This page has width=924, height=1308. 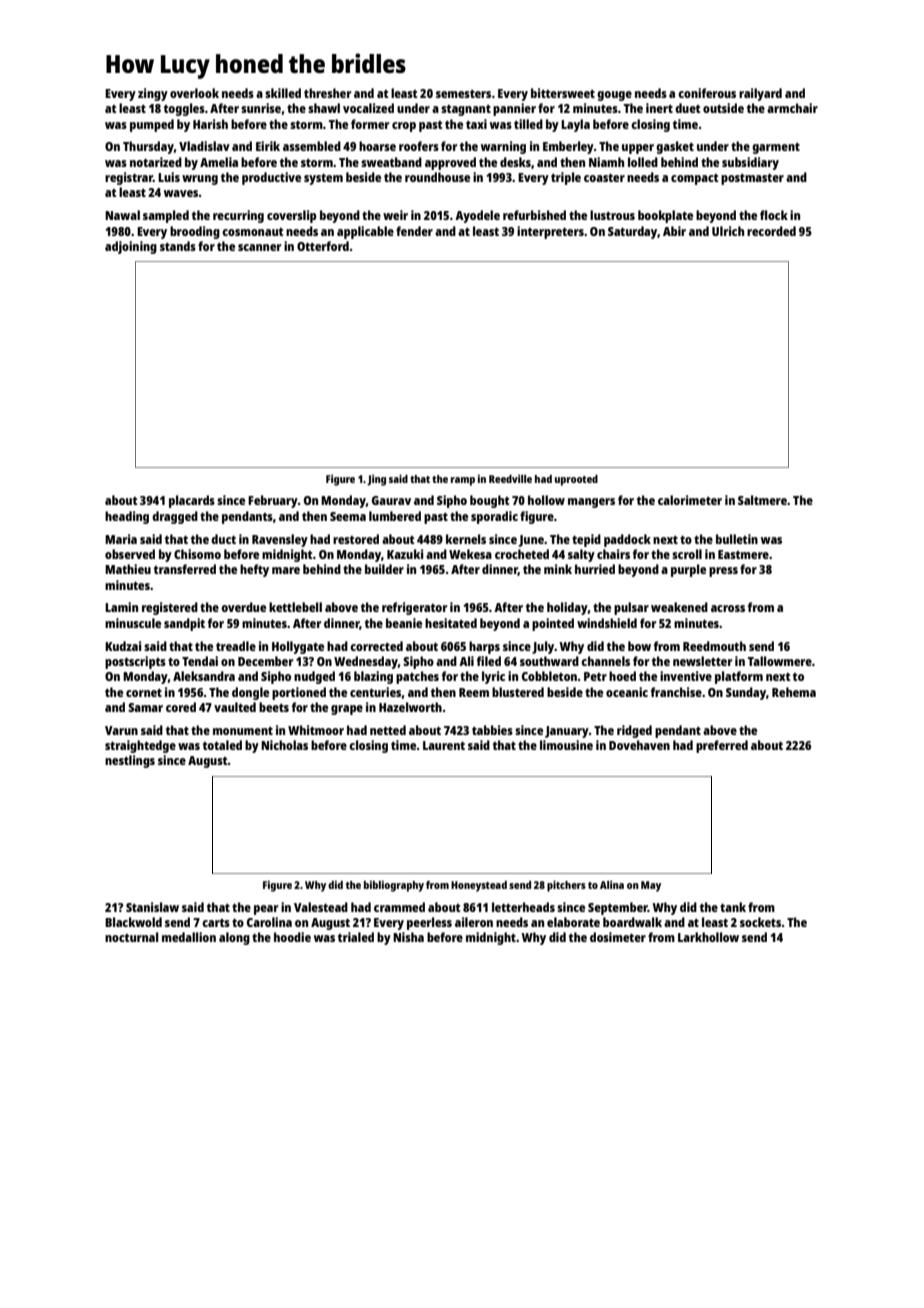 I want to click on Stanislaw, so click(x=152, y=907).
